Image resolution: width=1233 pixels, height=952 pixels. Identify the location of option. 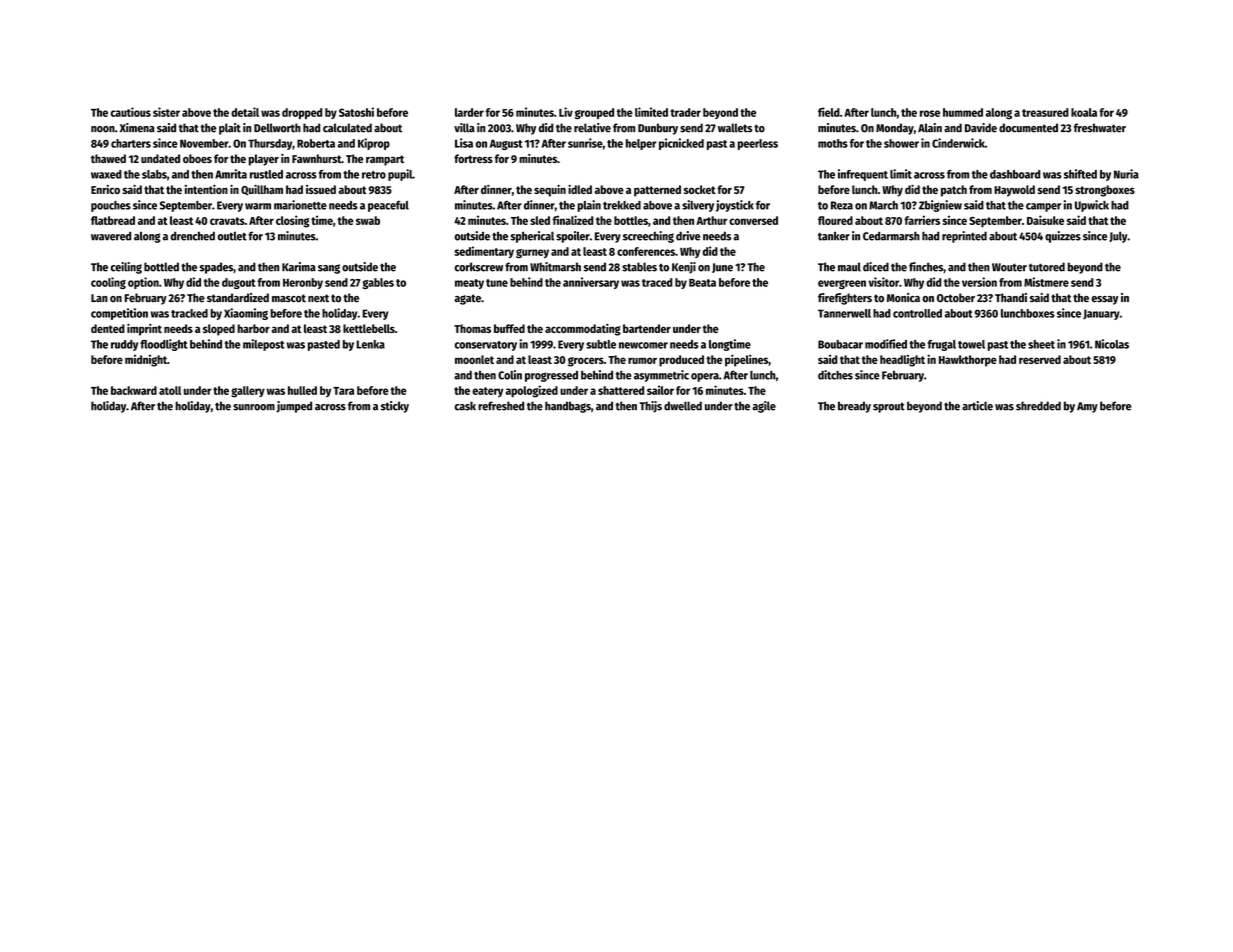
(143, 283).
